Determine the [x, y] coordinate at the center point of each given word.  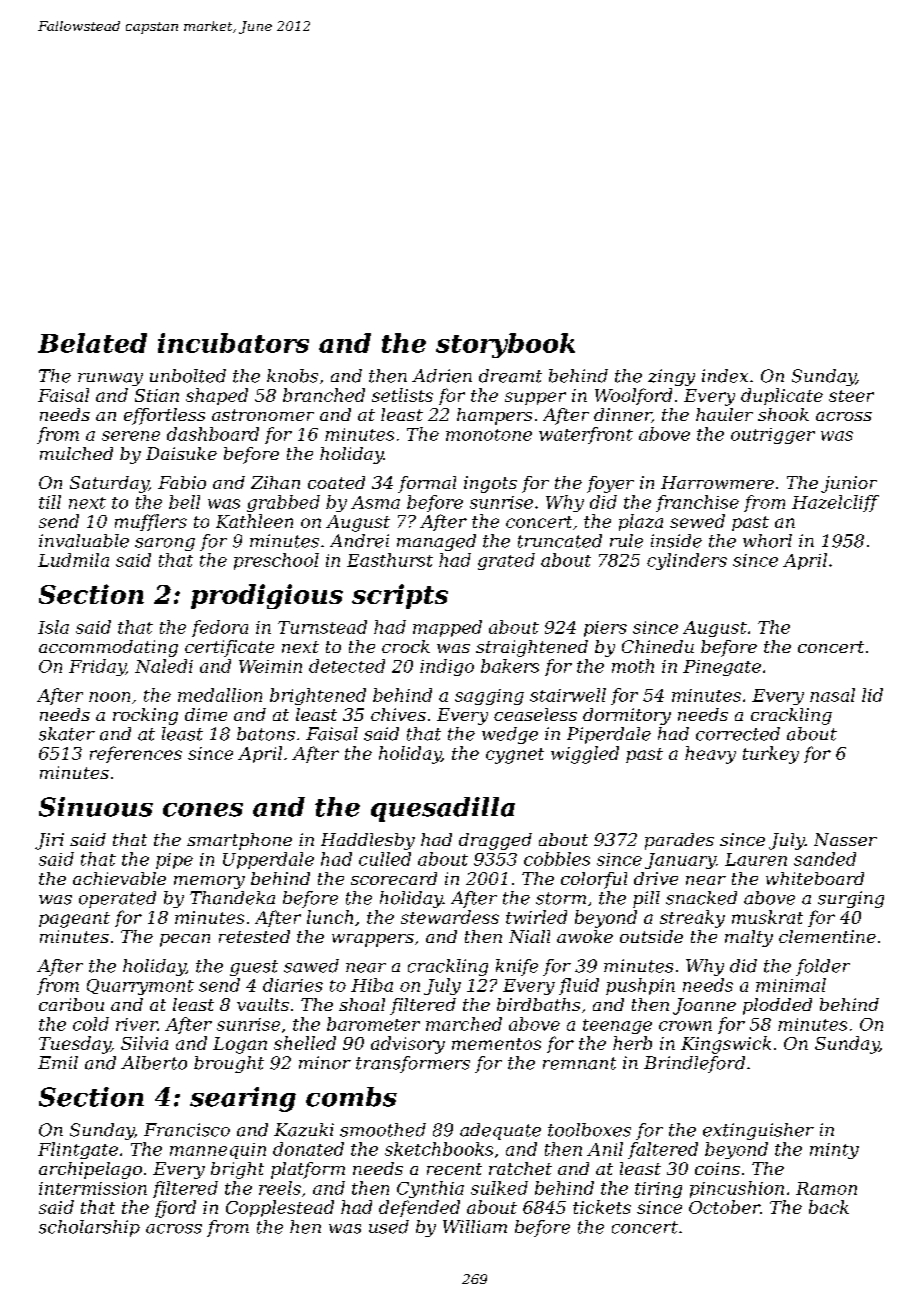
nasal [832, 695]
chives [398, 714]
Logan [240, 1045]
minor [325, 1063]
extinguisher [758, 1131]
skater [67, 734]
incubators [233, 343]
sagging [489, 697]
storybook [505, 345]
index [725, 376]
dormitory [627, 716]
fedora [220, 628]
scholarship [89, 1228]
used [389, 1227]
